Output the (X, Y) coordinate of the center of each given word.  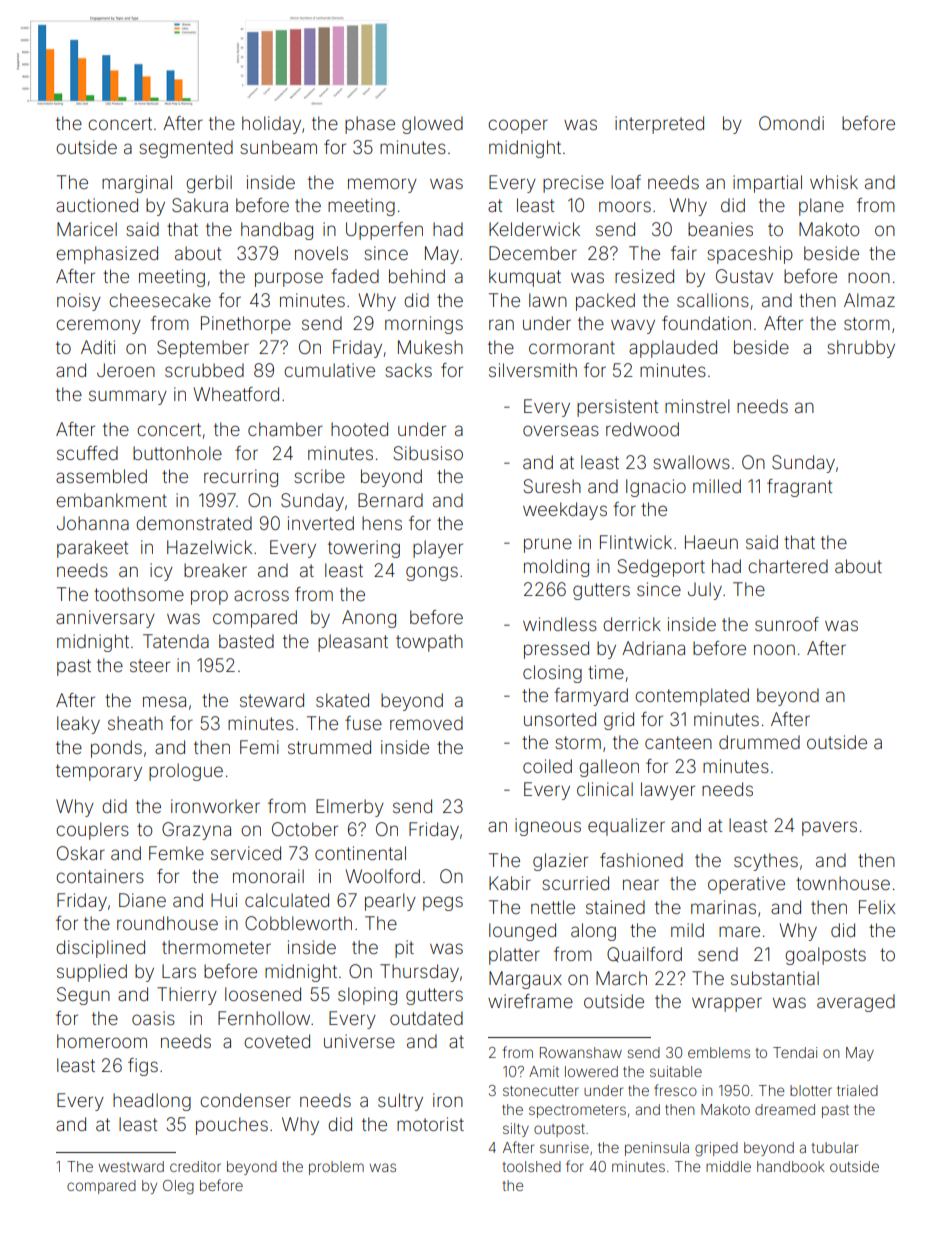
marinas (723, 907)
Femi (259, 747)
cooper (518, 126)
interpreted (659, 125)
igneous (548, 827)
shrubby (861, 349)
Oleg (178, 1187)
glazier (560, 862)
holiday (271, 125)
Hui (224, 900)
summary (128, 397)
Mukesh (430, 347)
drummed (759, 742)
